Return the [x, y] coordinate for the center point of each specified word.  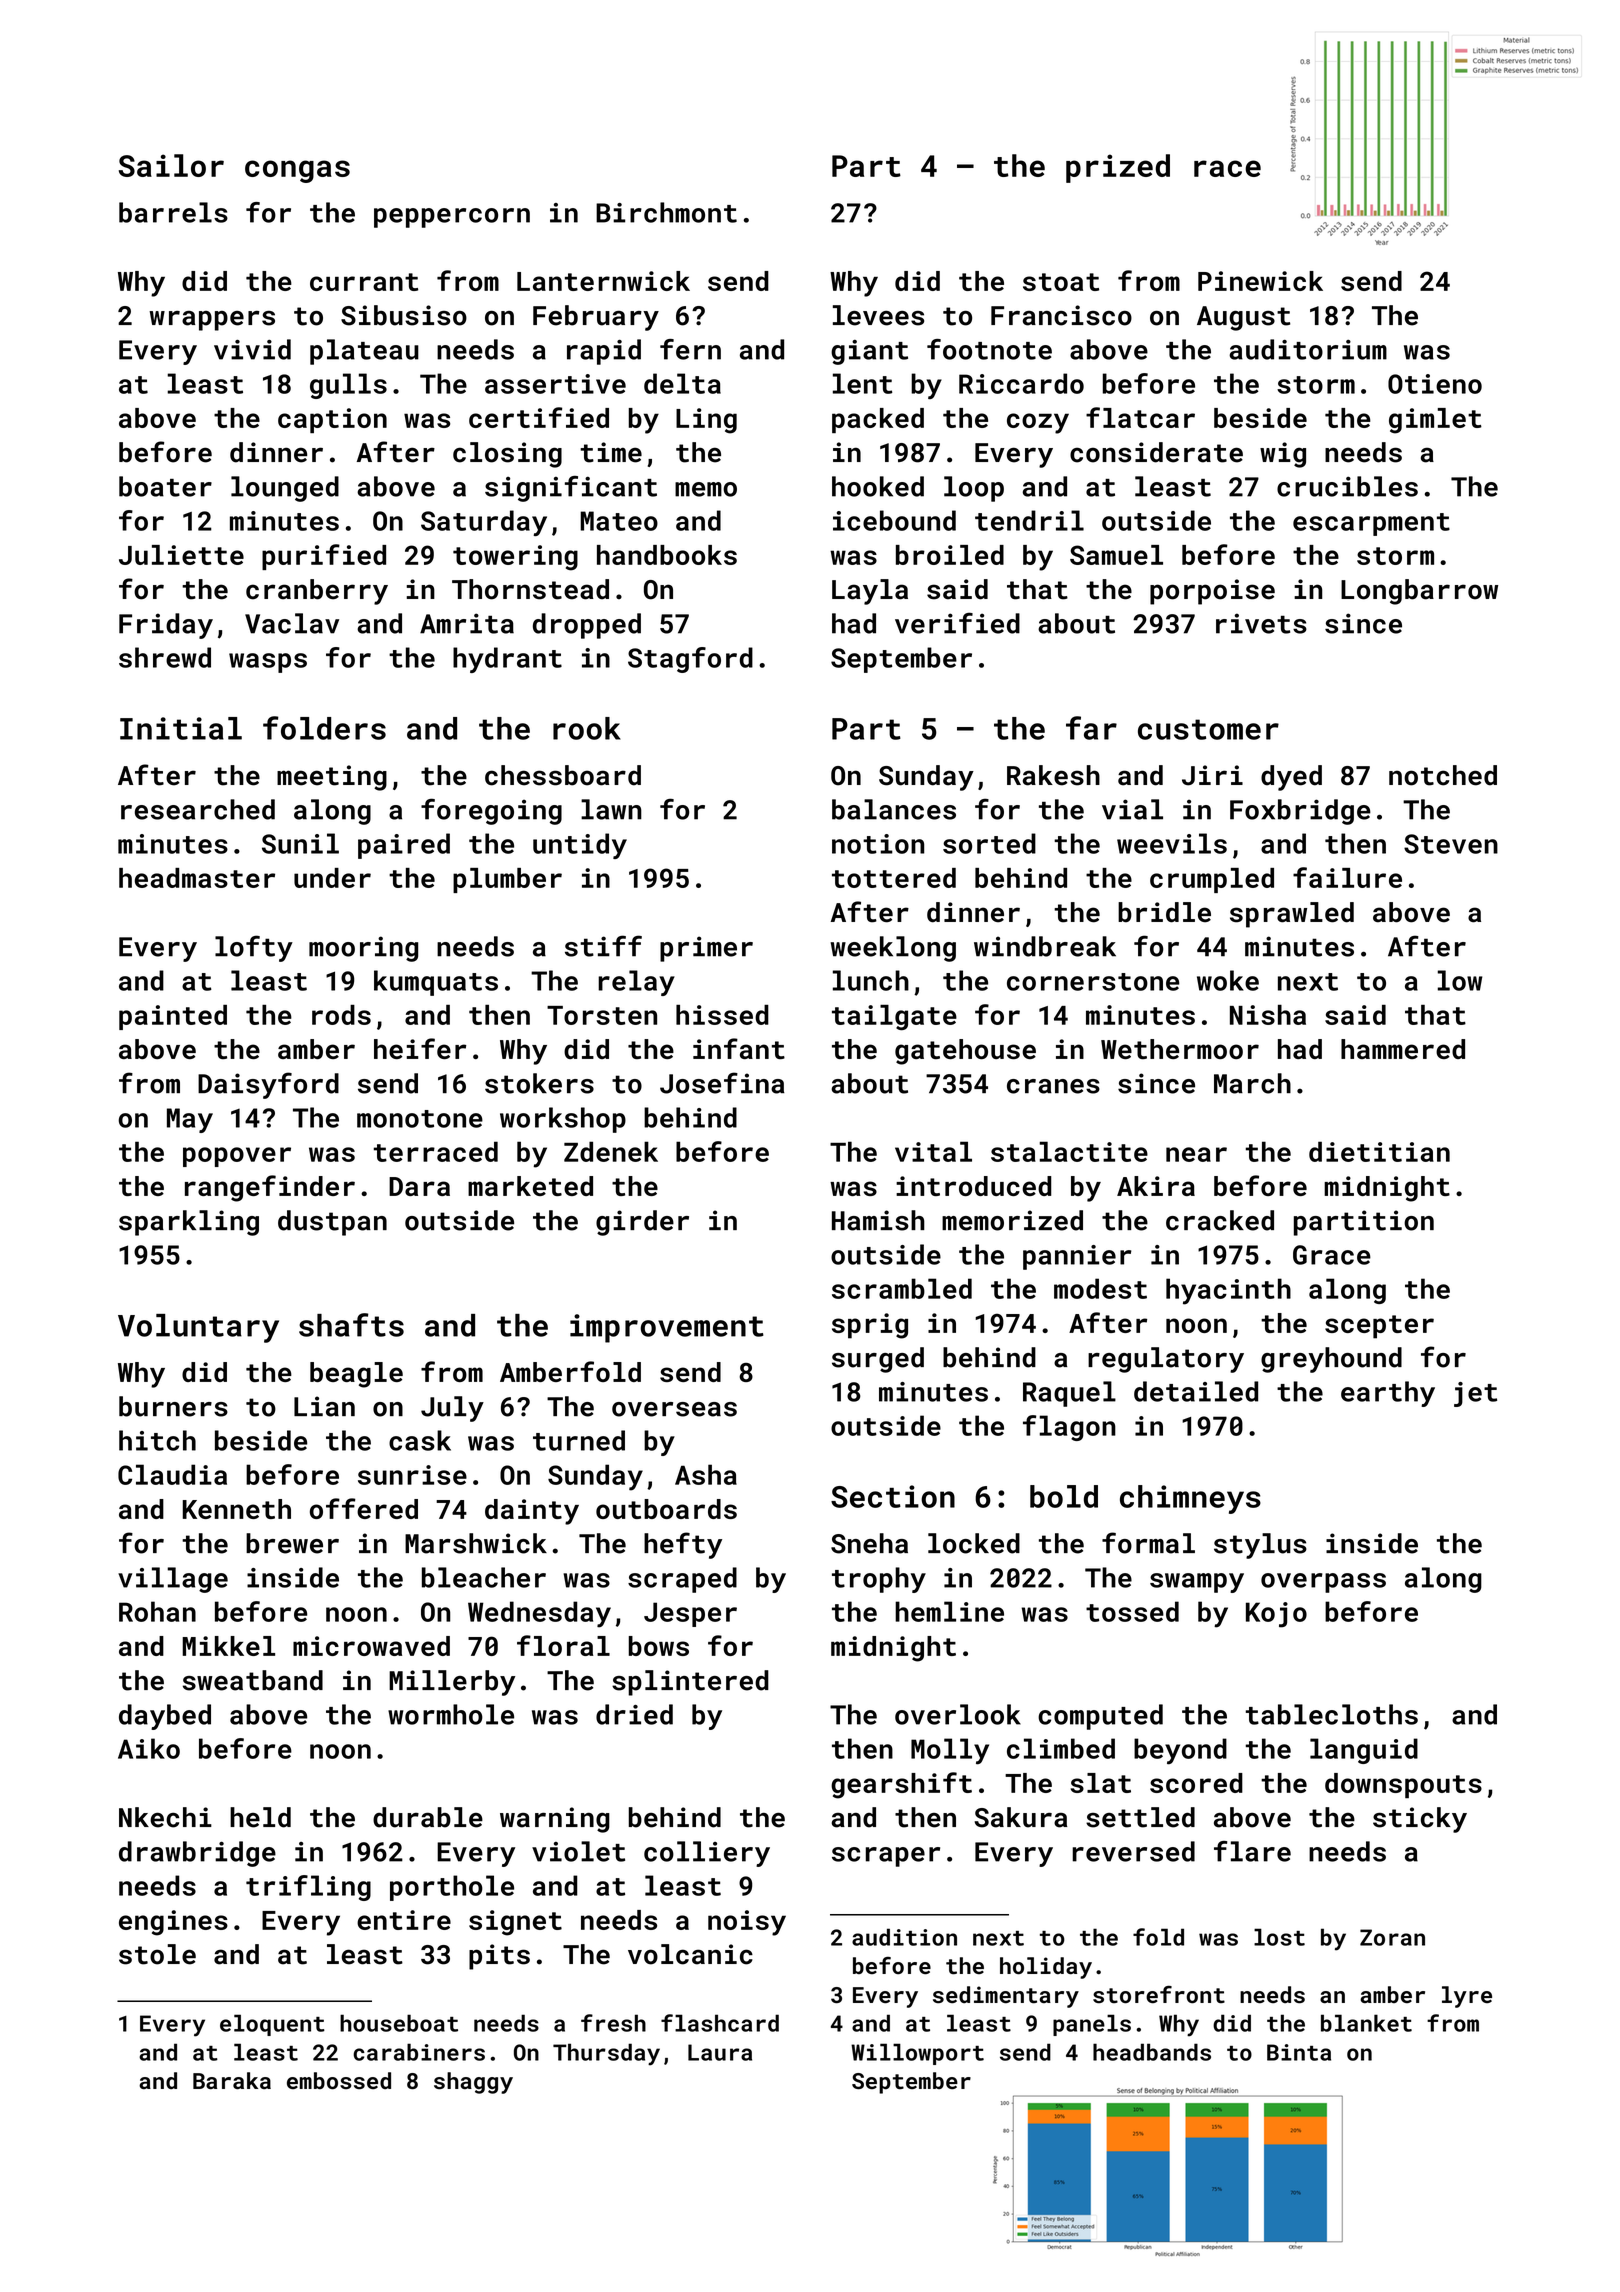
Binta [1299, 2052]
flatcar [1140, 417]
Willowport [917, 2054]
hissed [722, 1015]
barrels [173, 212]
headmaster [197, 878]
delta [682, 383]
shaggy [473, 2083]
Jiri [1212, 775]
